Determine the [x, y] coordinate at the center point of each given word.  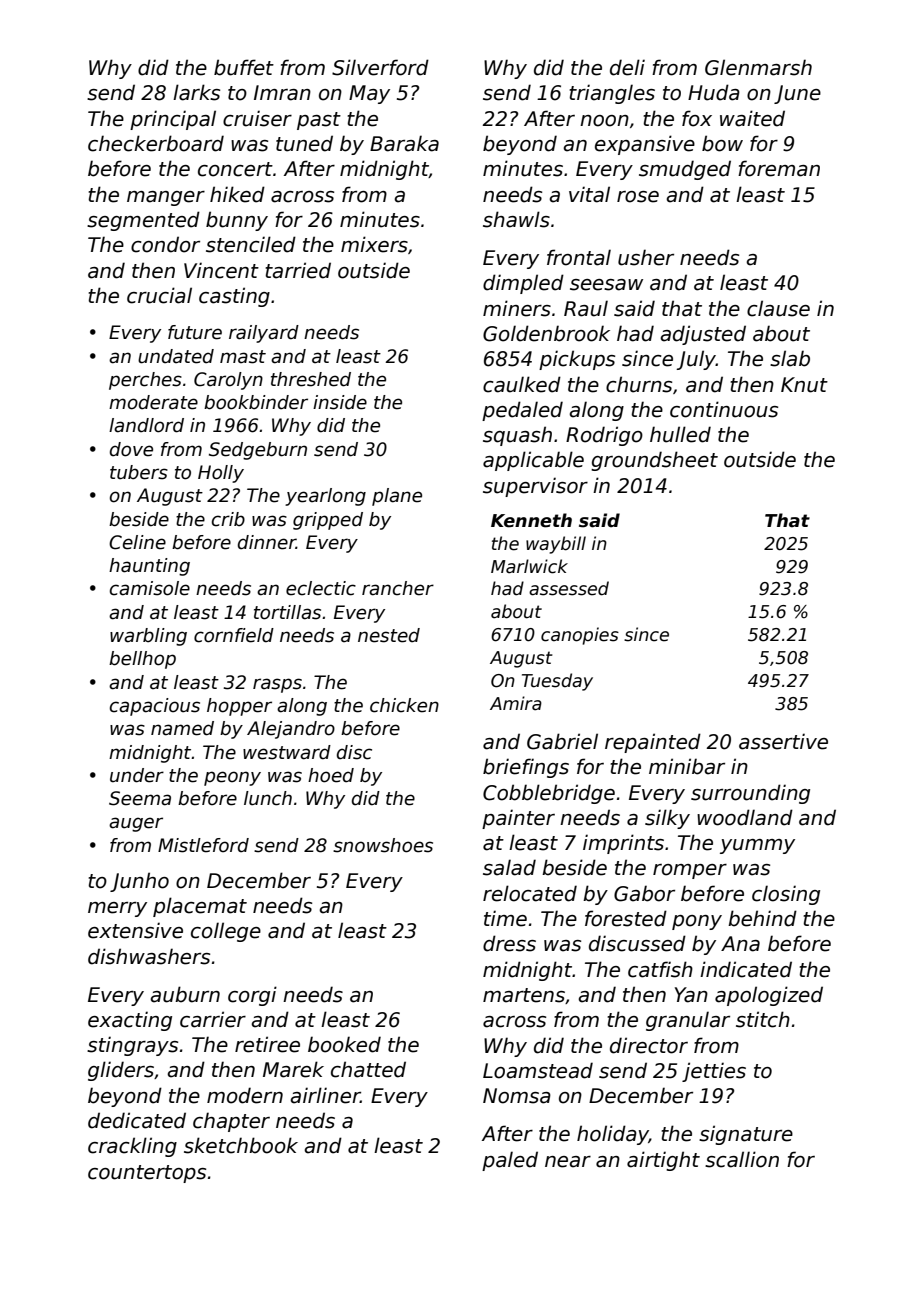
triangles [612, 94]
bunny [237, 221]
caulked [522, 384]
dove [131, 449]
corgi [252, 996]
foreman [779, 168]
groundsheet [654, 461]
